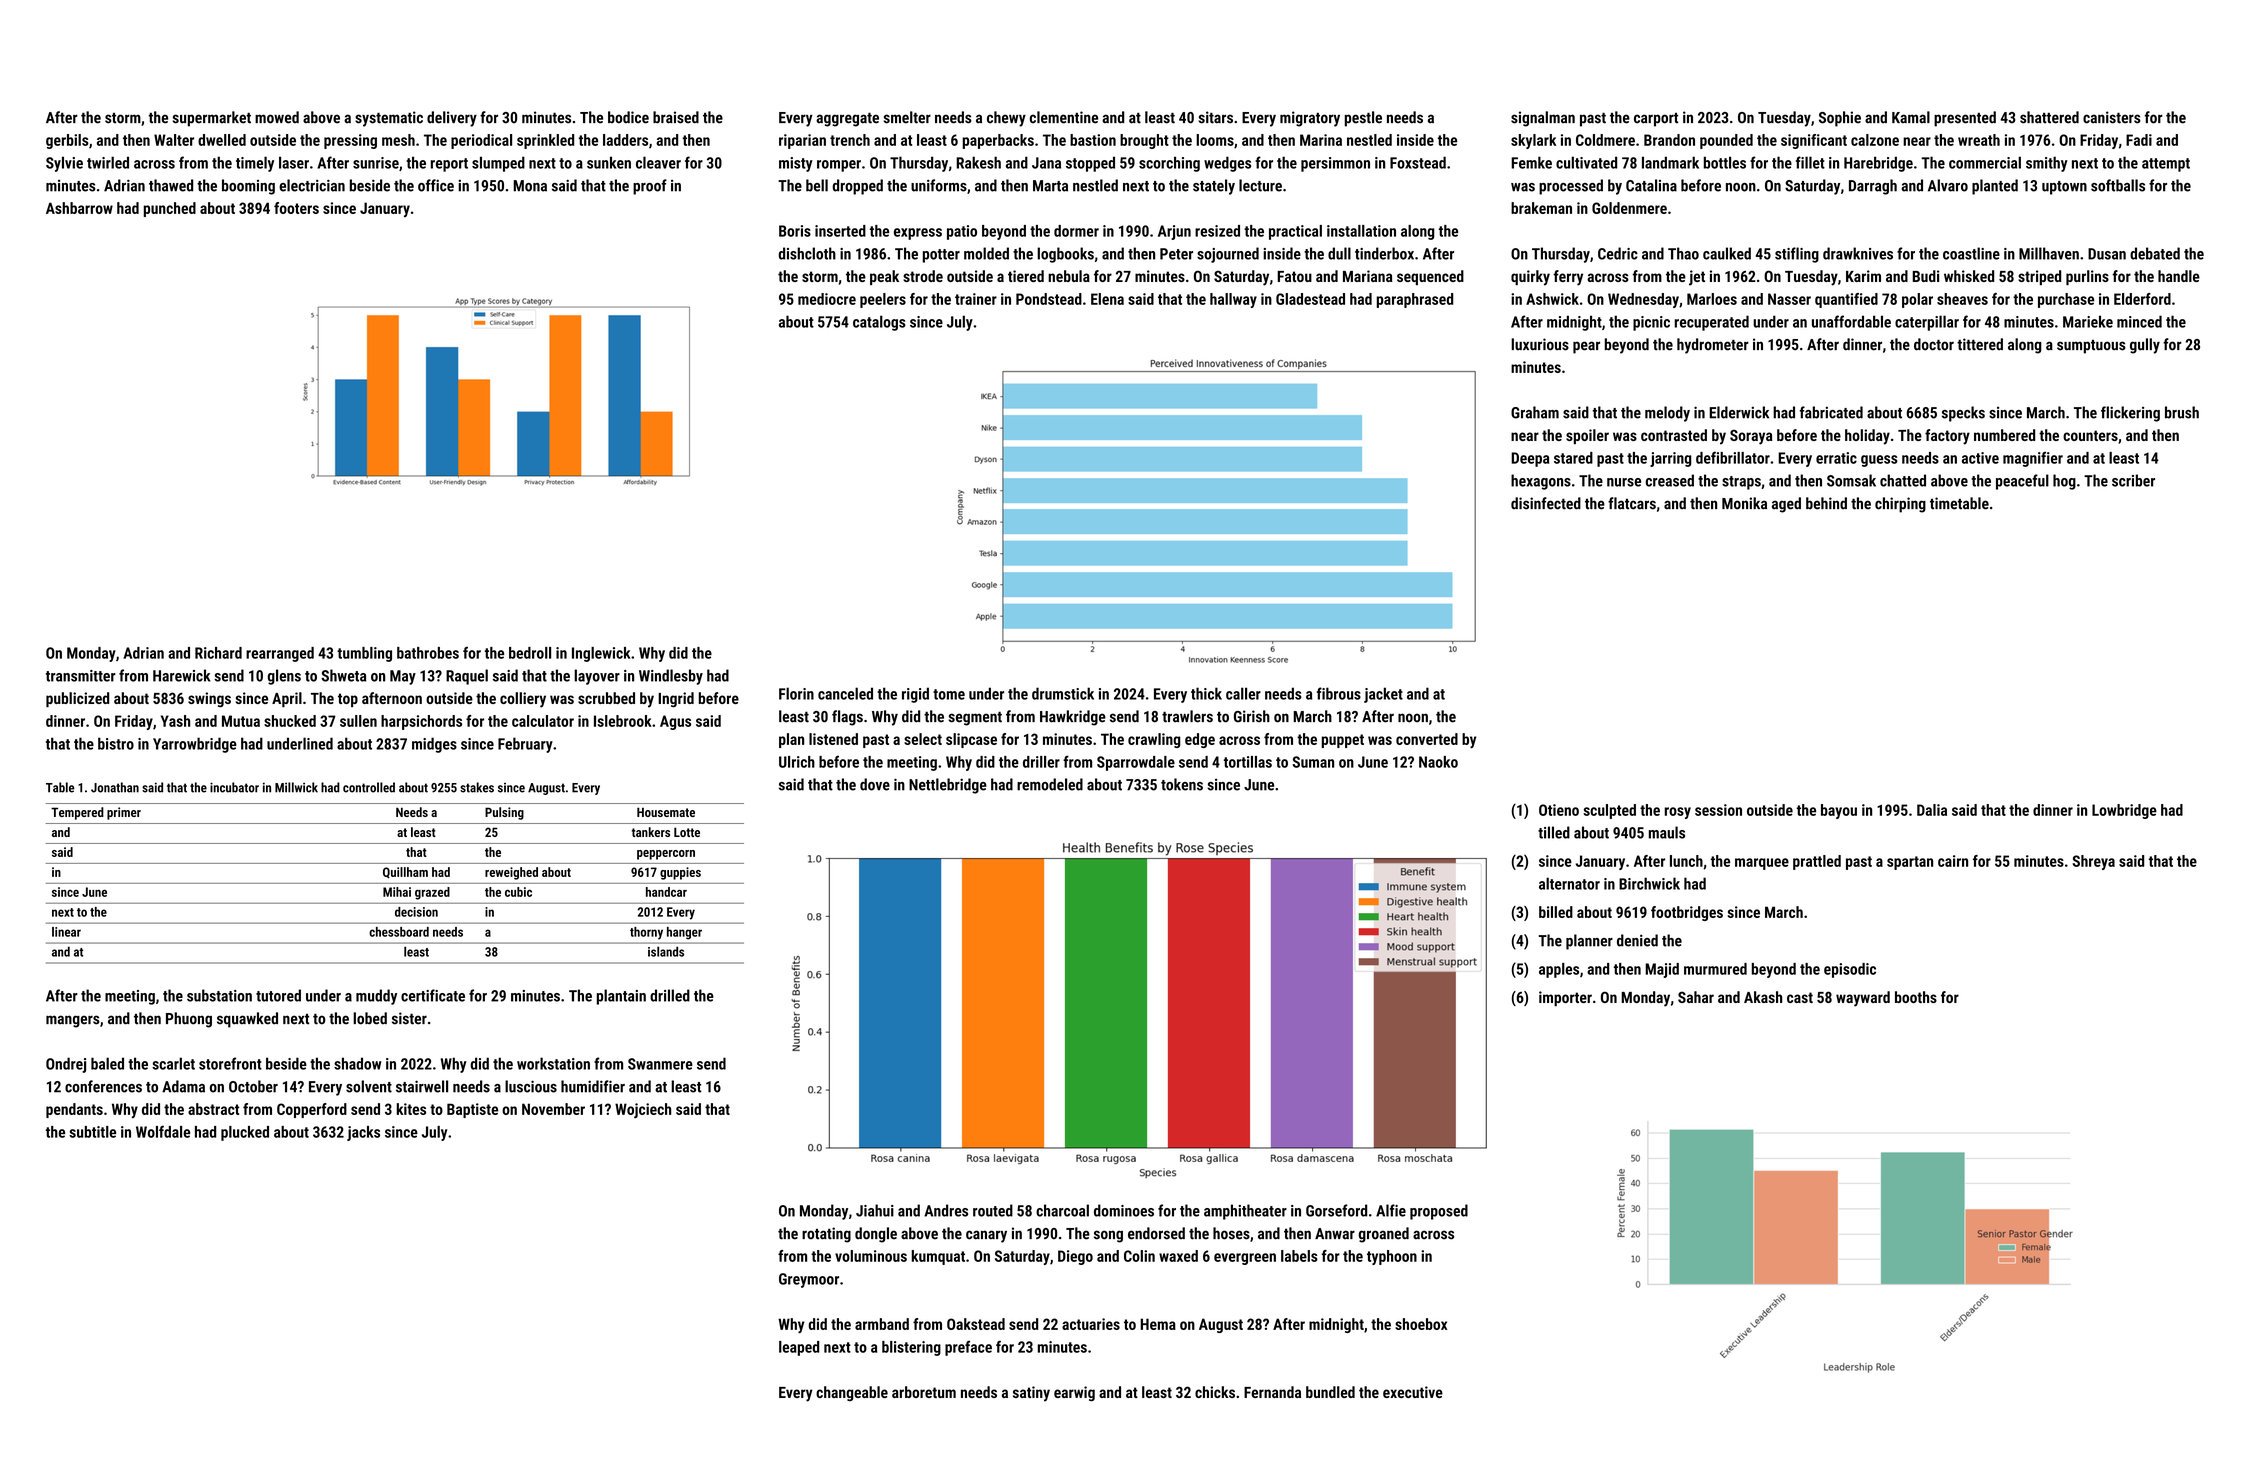  What do you see at coordinates (1383, 695) in the screenshot?
I see `jacket` at bounding box center [1383, 695].
